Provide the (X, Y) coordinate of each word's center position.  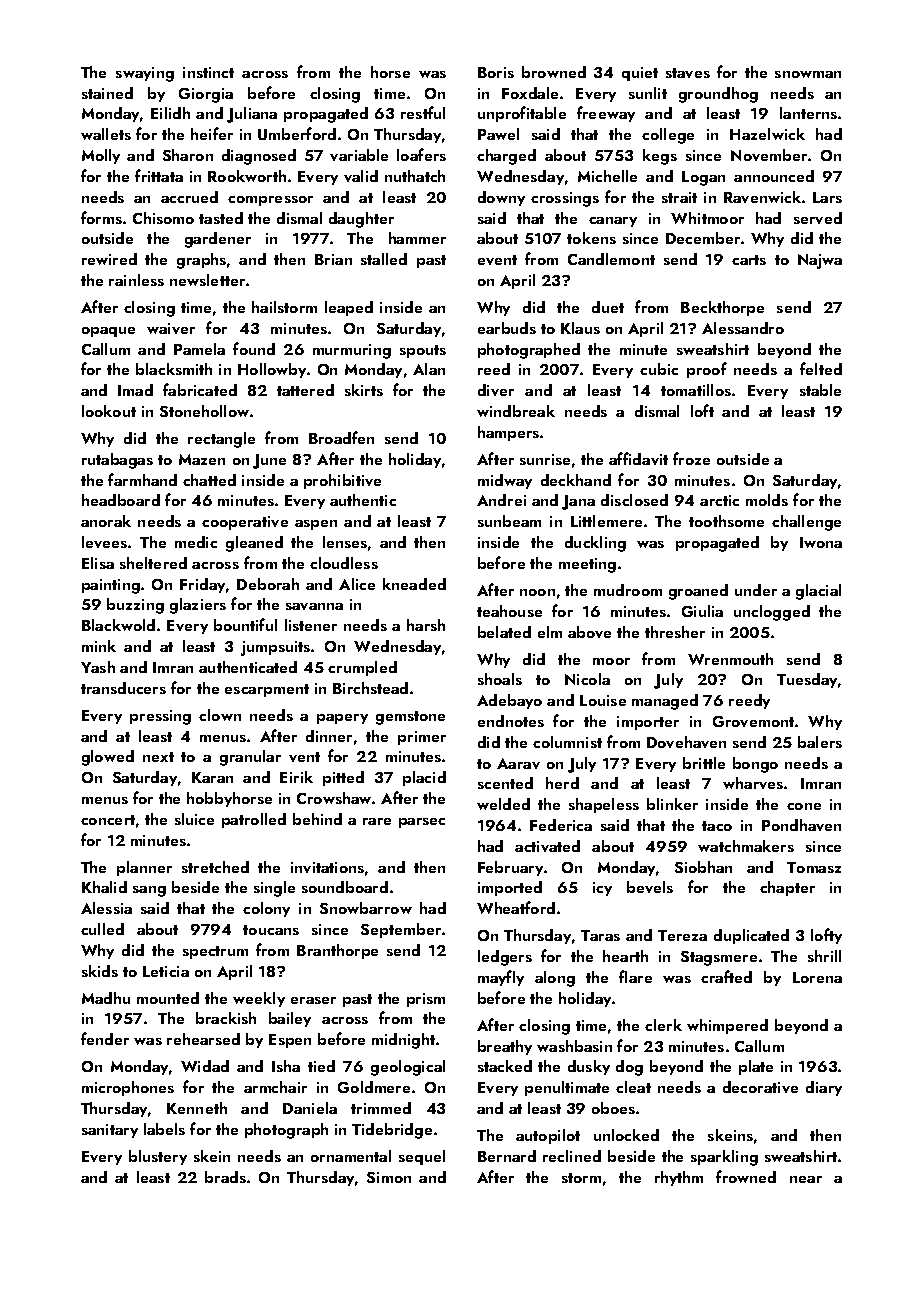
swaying (145, 74)
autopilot (548, 1136)
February (510, 868)
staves (688, 73)
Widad (205, 1066)
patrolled (254, 820)
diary (824, 1088)
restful (423, 112)
